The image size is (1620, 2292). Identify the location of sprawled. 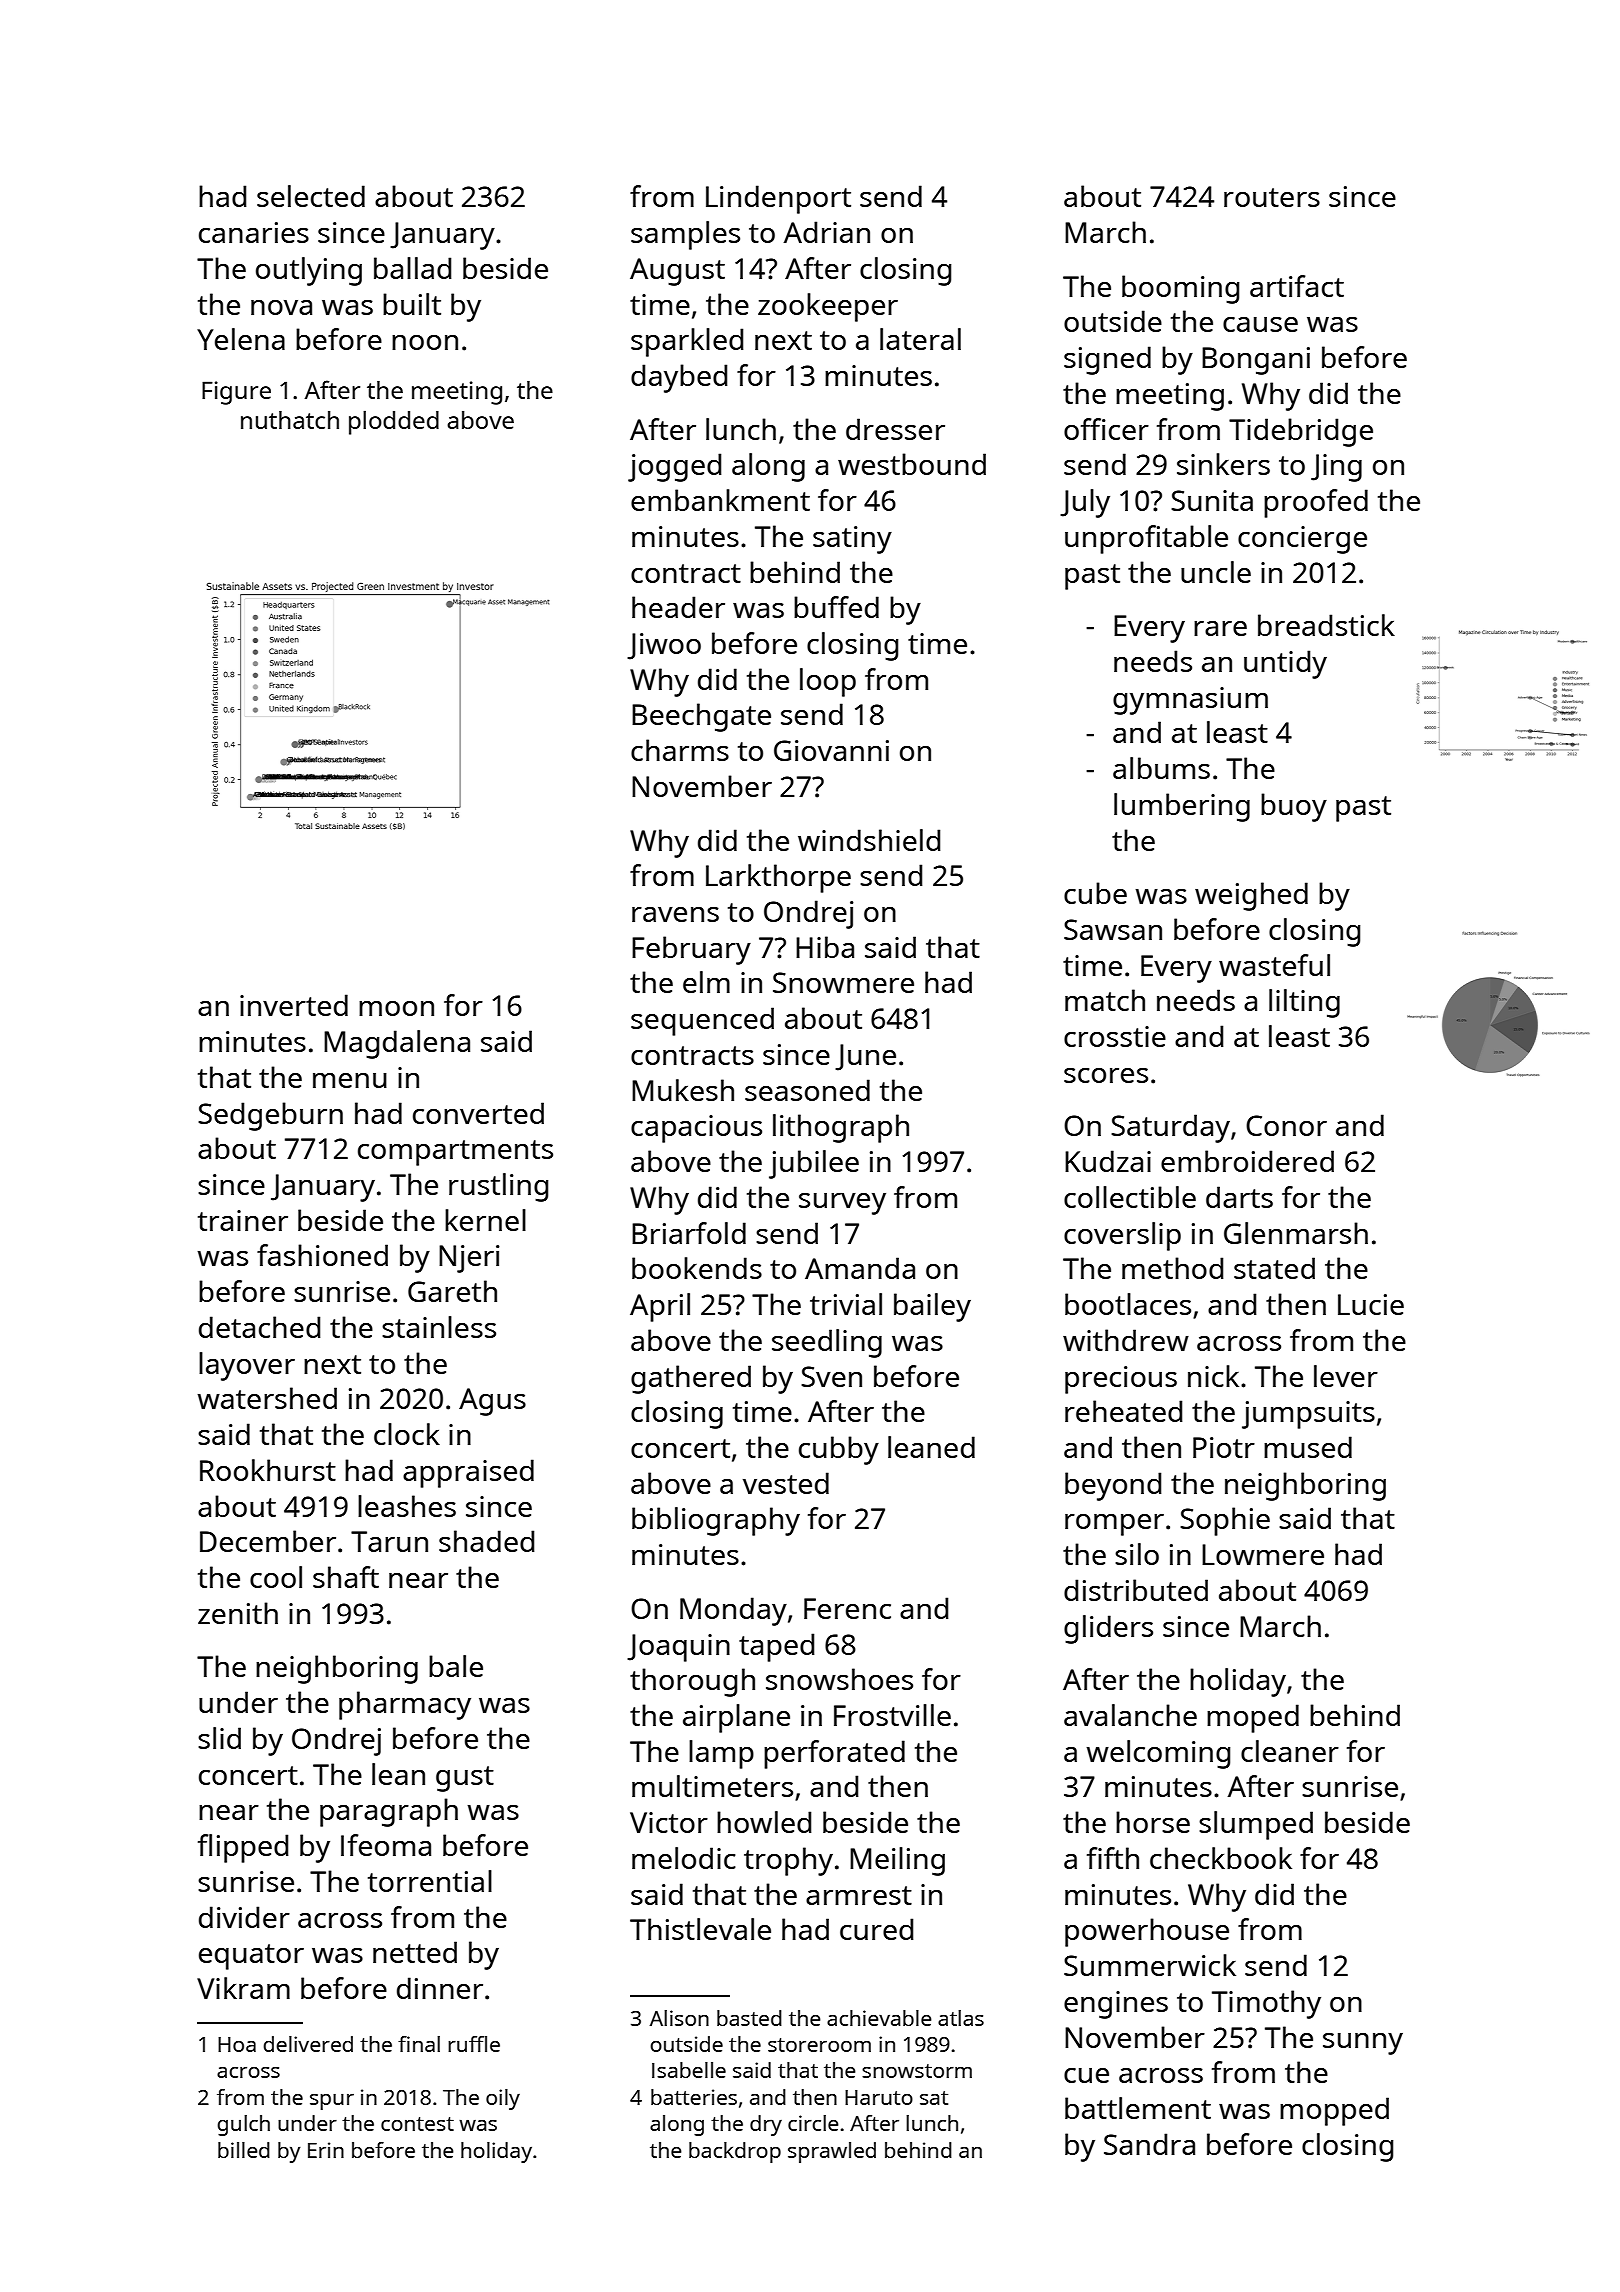
(832, 2152).
